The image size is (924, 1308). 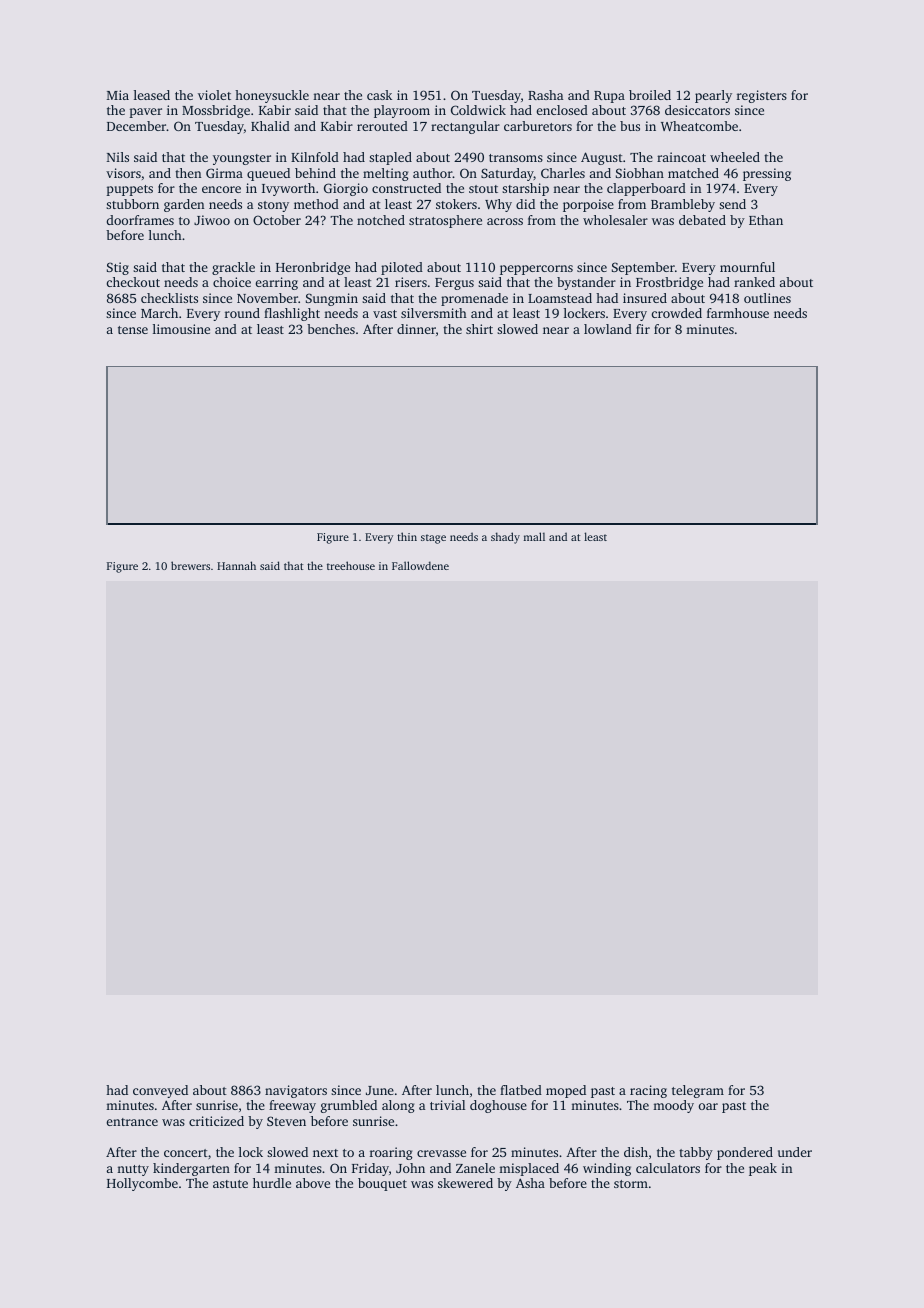 I want to click on registers, so click(x=762, y=96).
